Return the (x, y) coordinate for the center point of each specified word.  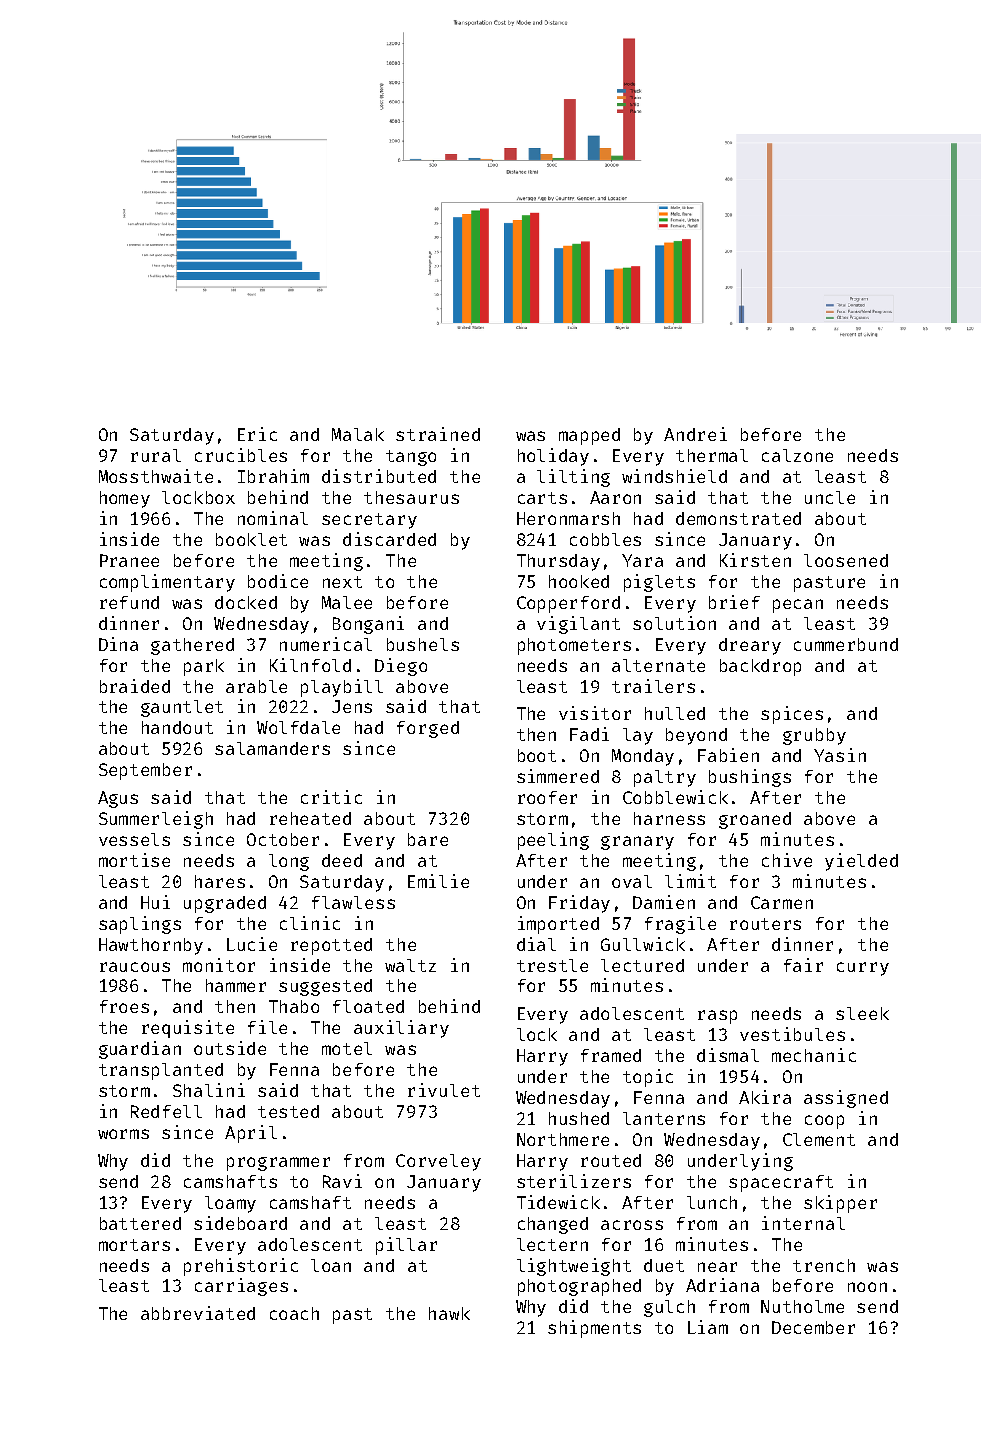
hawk (449, 1313)
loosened (846, 560)
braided (135, 686)
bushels (423, 644)
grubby (814, 736)
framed (611, 1055)
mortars (134, 1245)
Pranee (129, 560)
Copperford (568, 604)
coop (824, 1122)
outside (230, 1048)
